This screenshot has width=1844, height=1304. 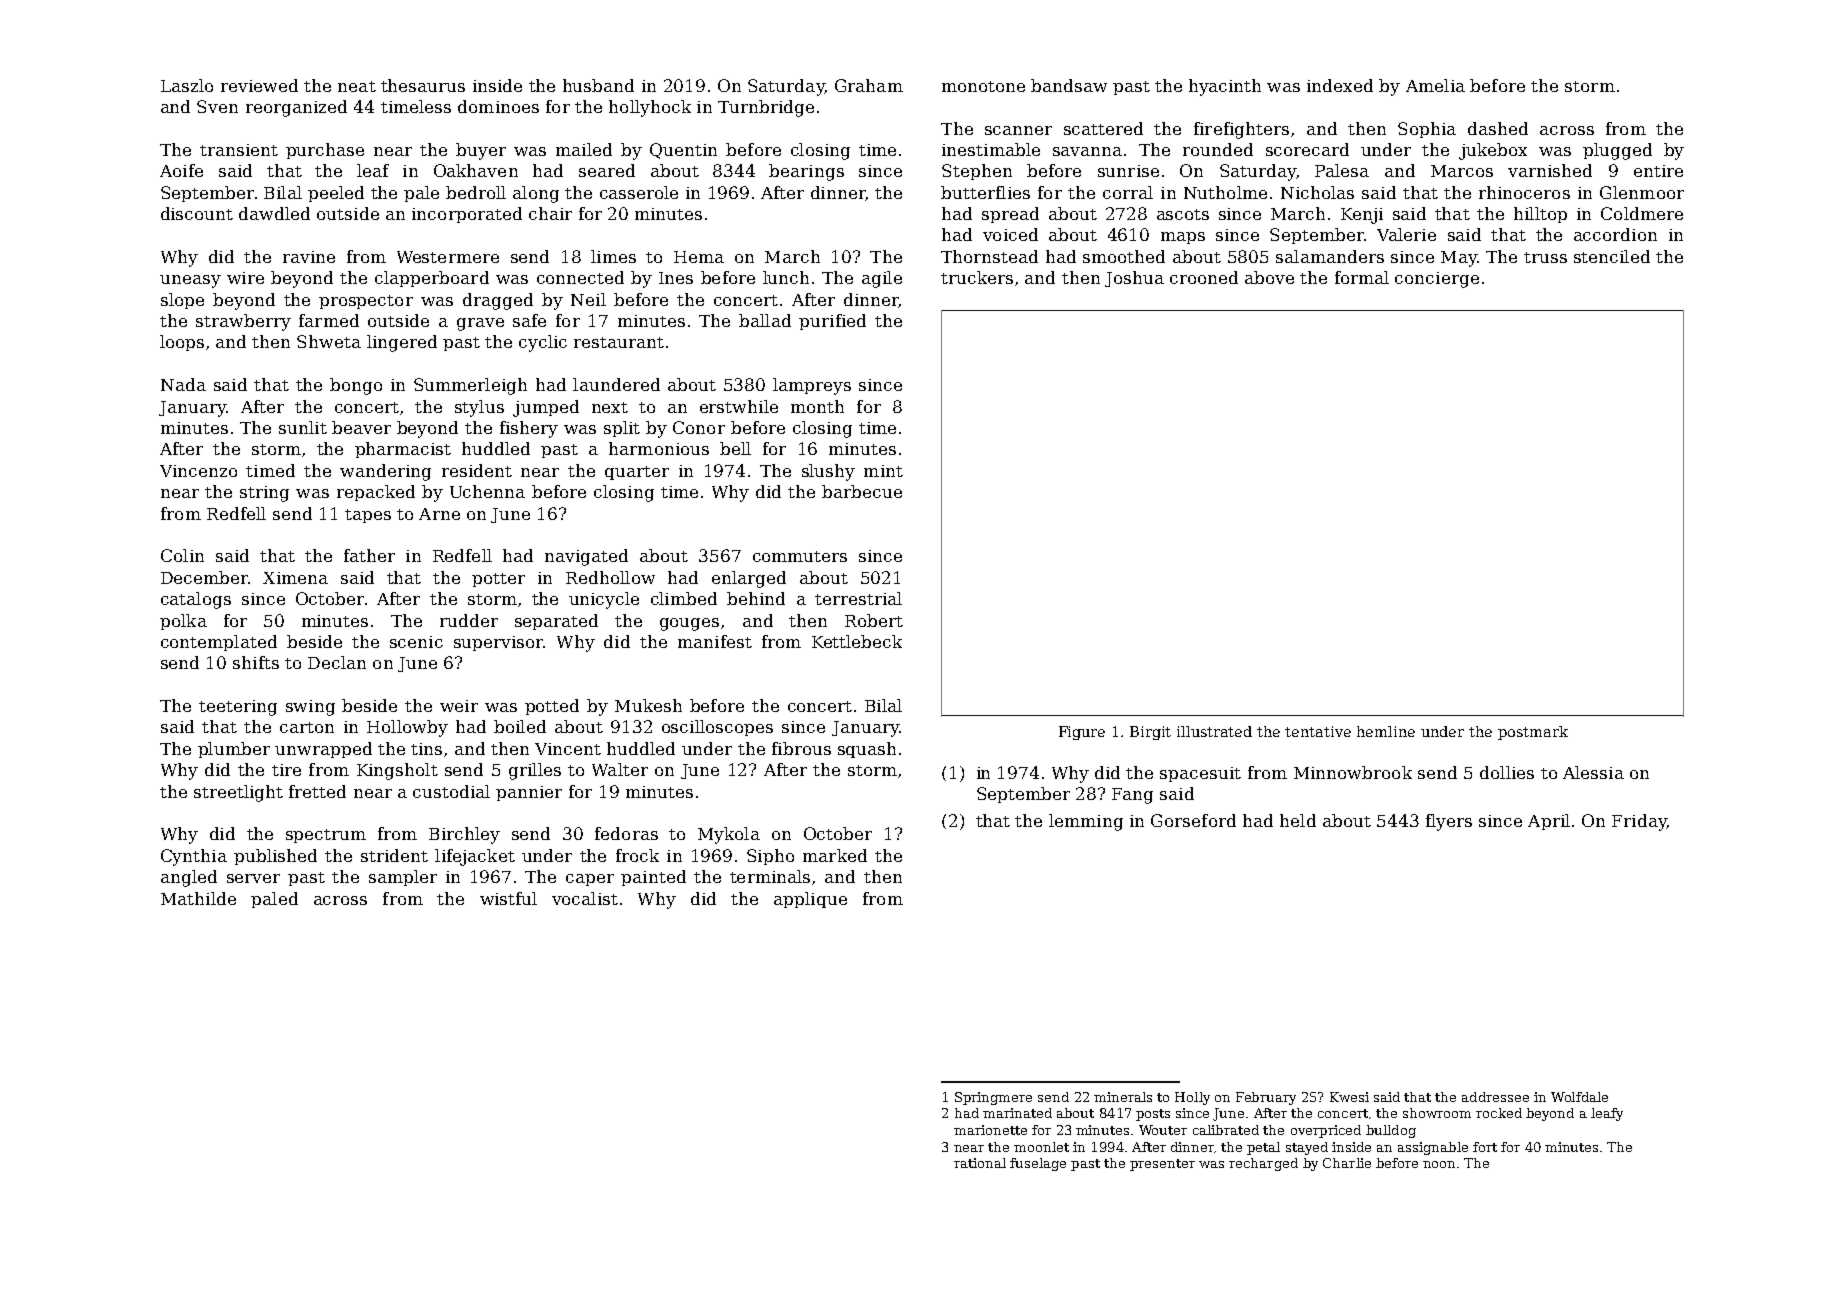 What do you see at coordinates (1386, 731) in the screenshot?
I see `hemline` at bounding box center [1386, 731].
